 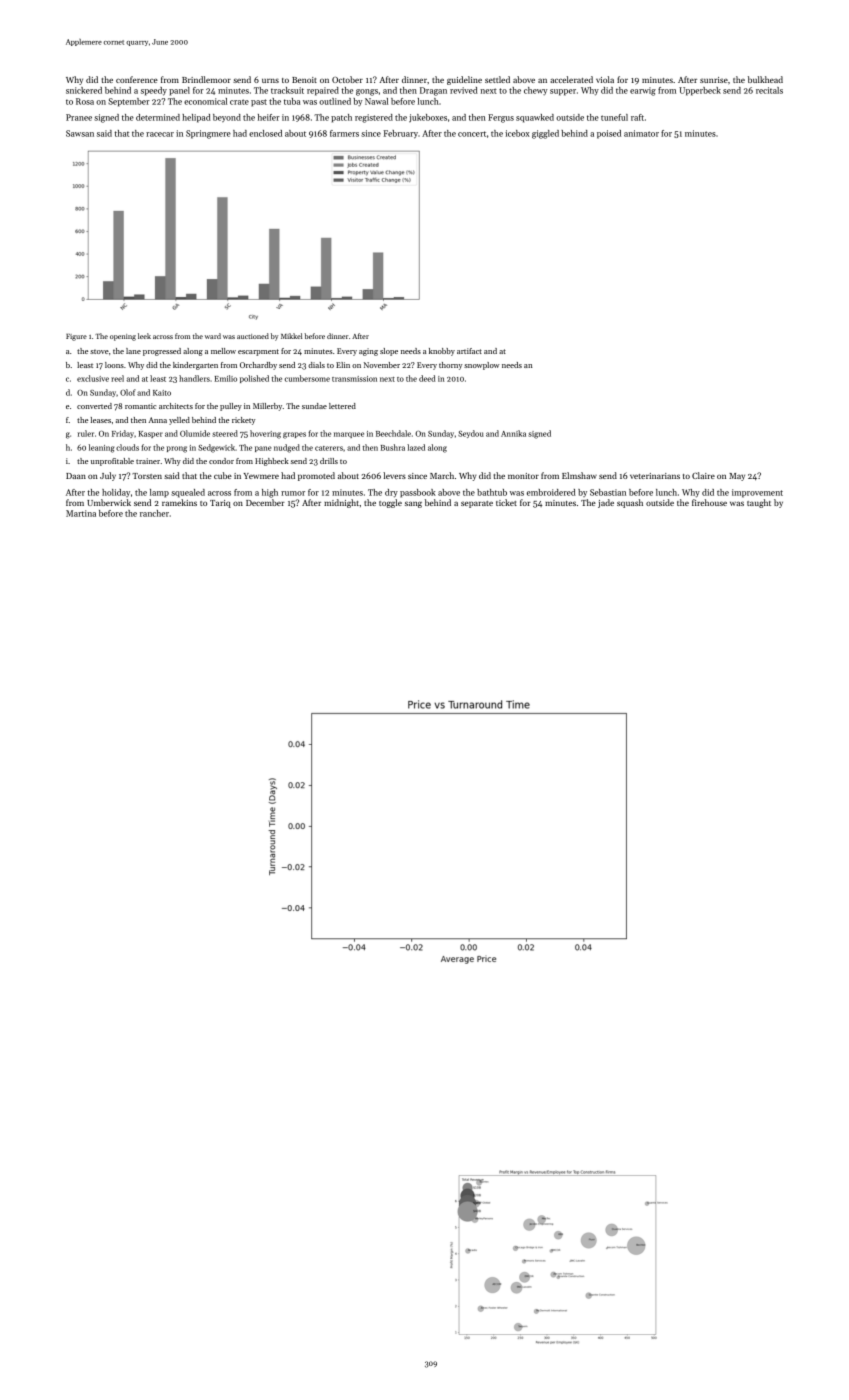 I want to click on levers, so click(x=394, y=475).
